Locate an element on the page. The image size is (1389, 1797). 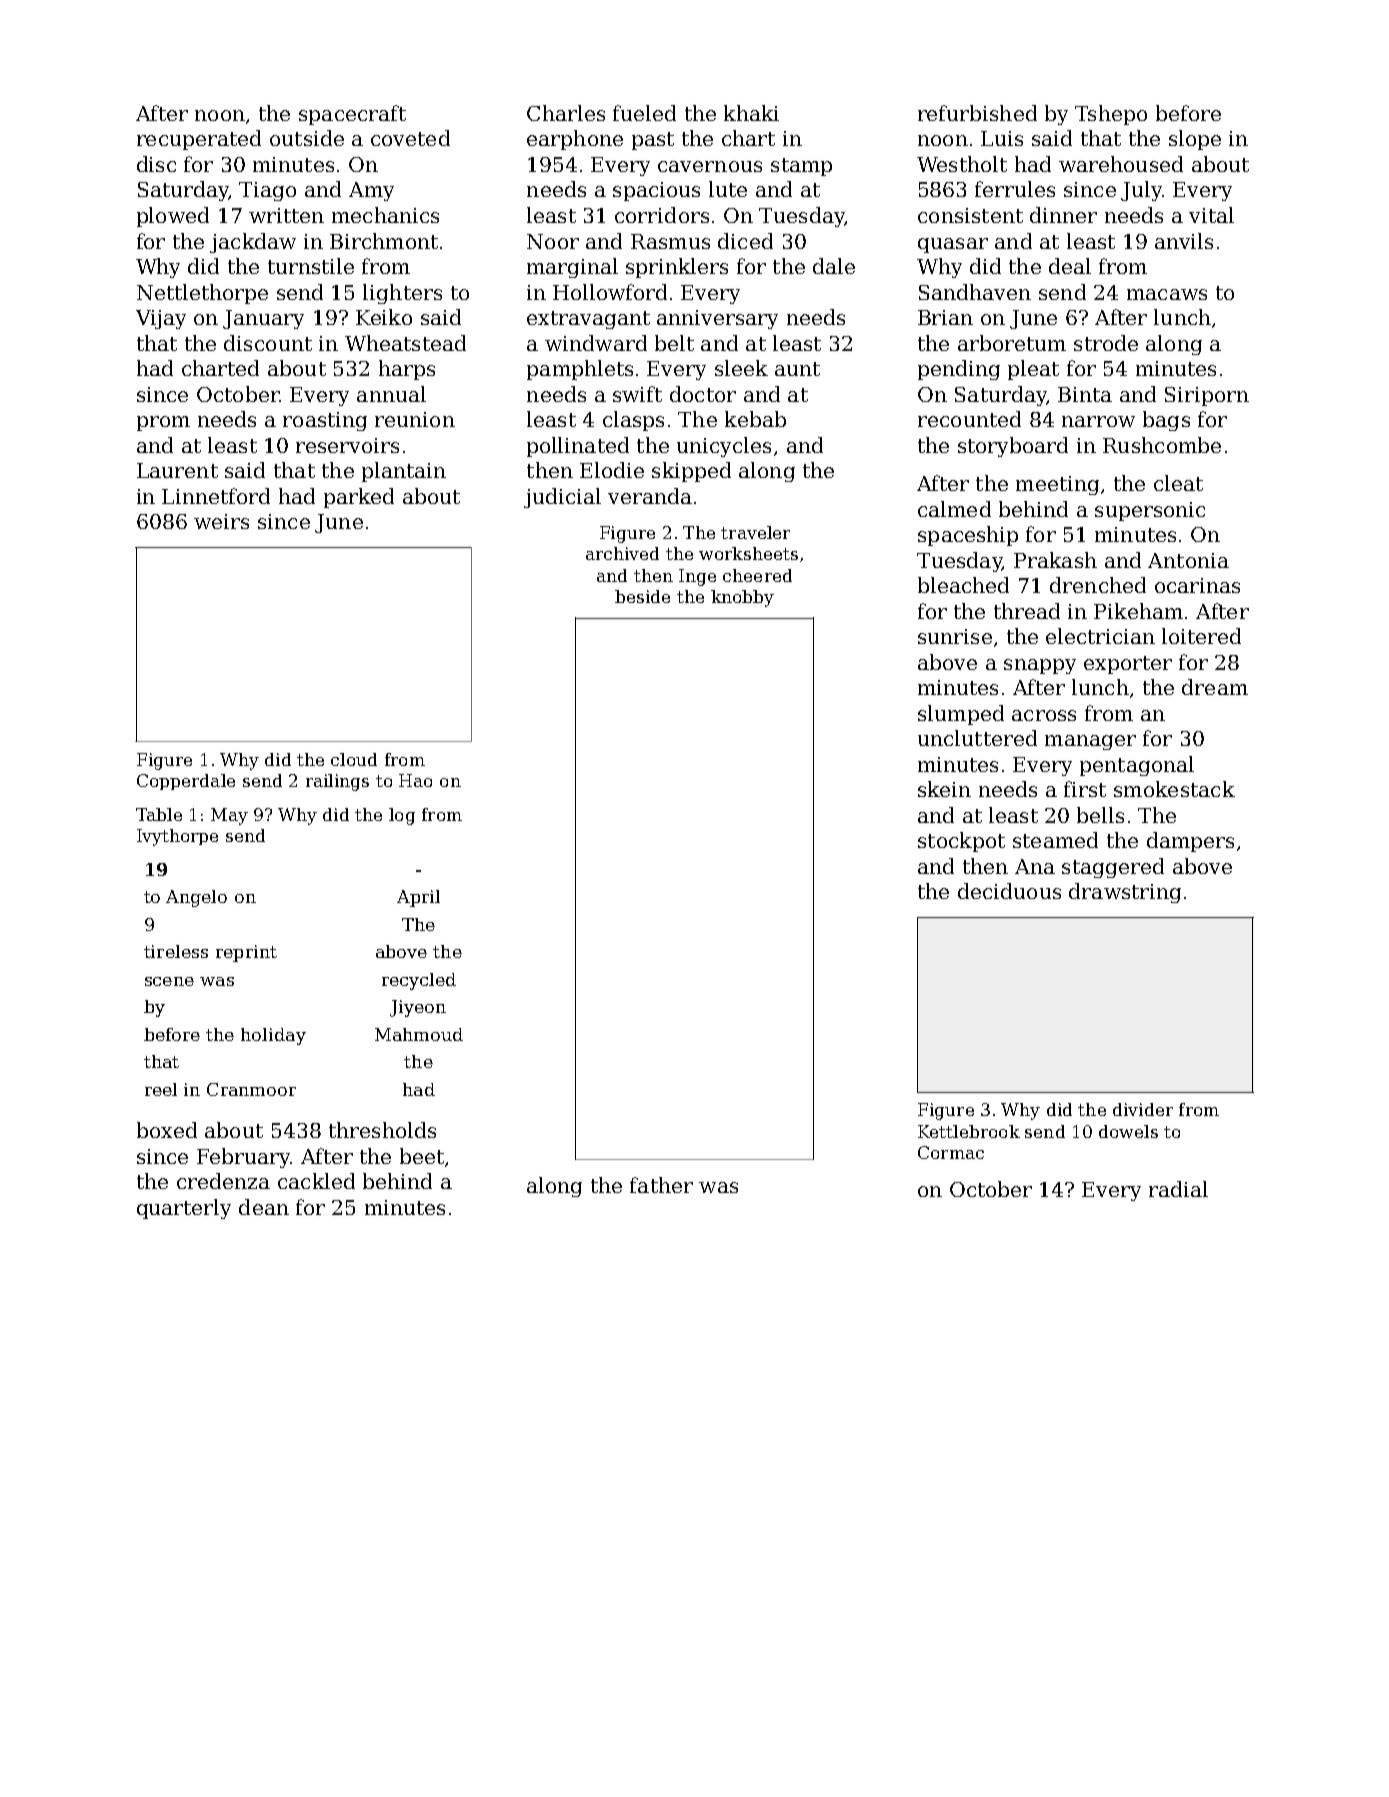
prom is located at coordinates (163, 423).
